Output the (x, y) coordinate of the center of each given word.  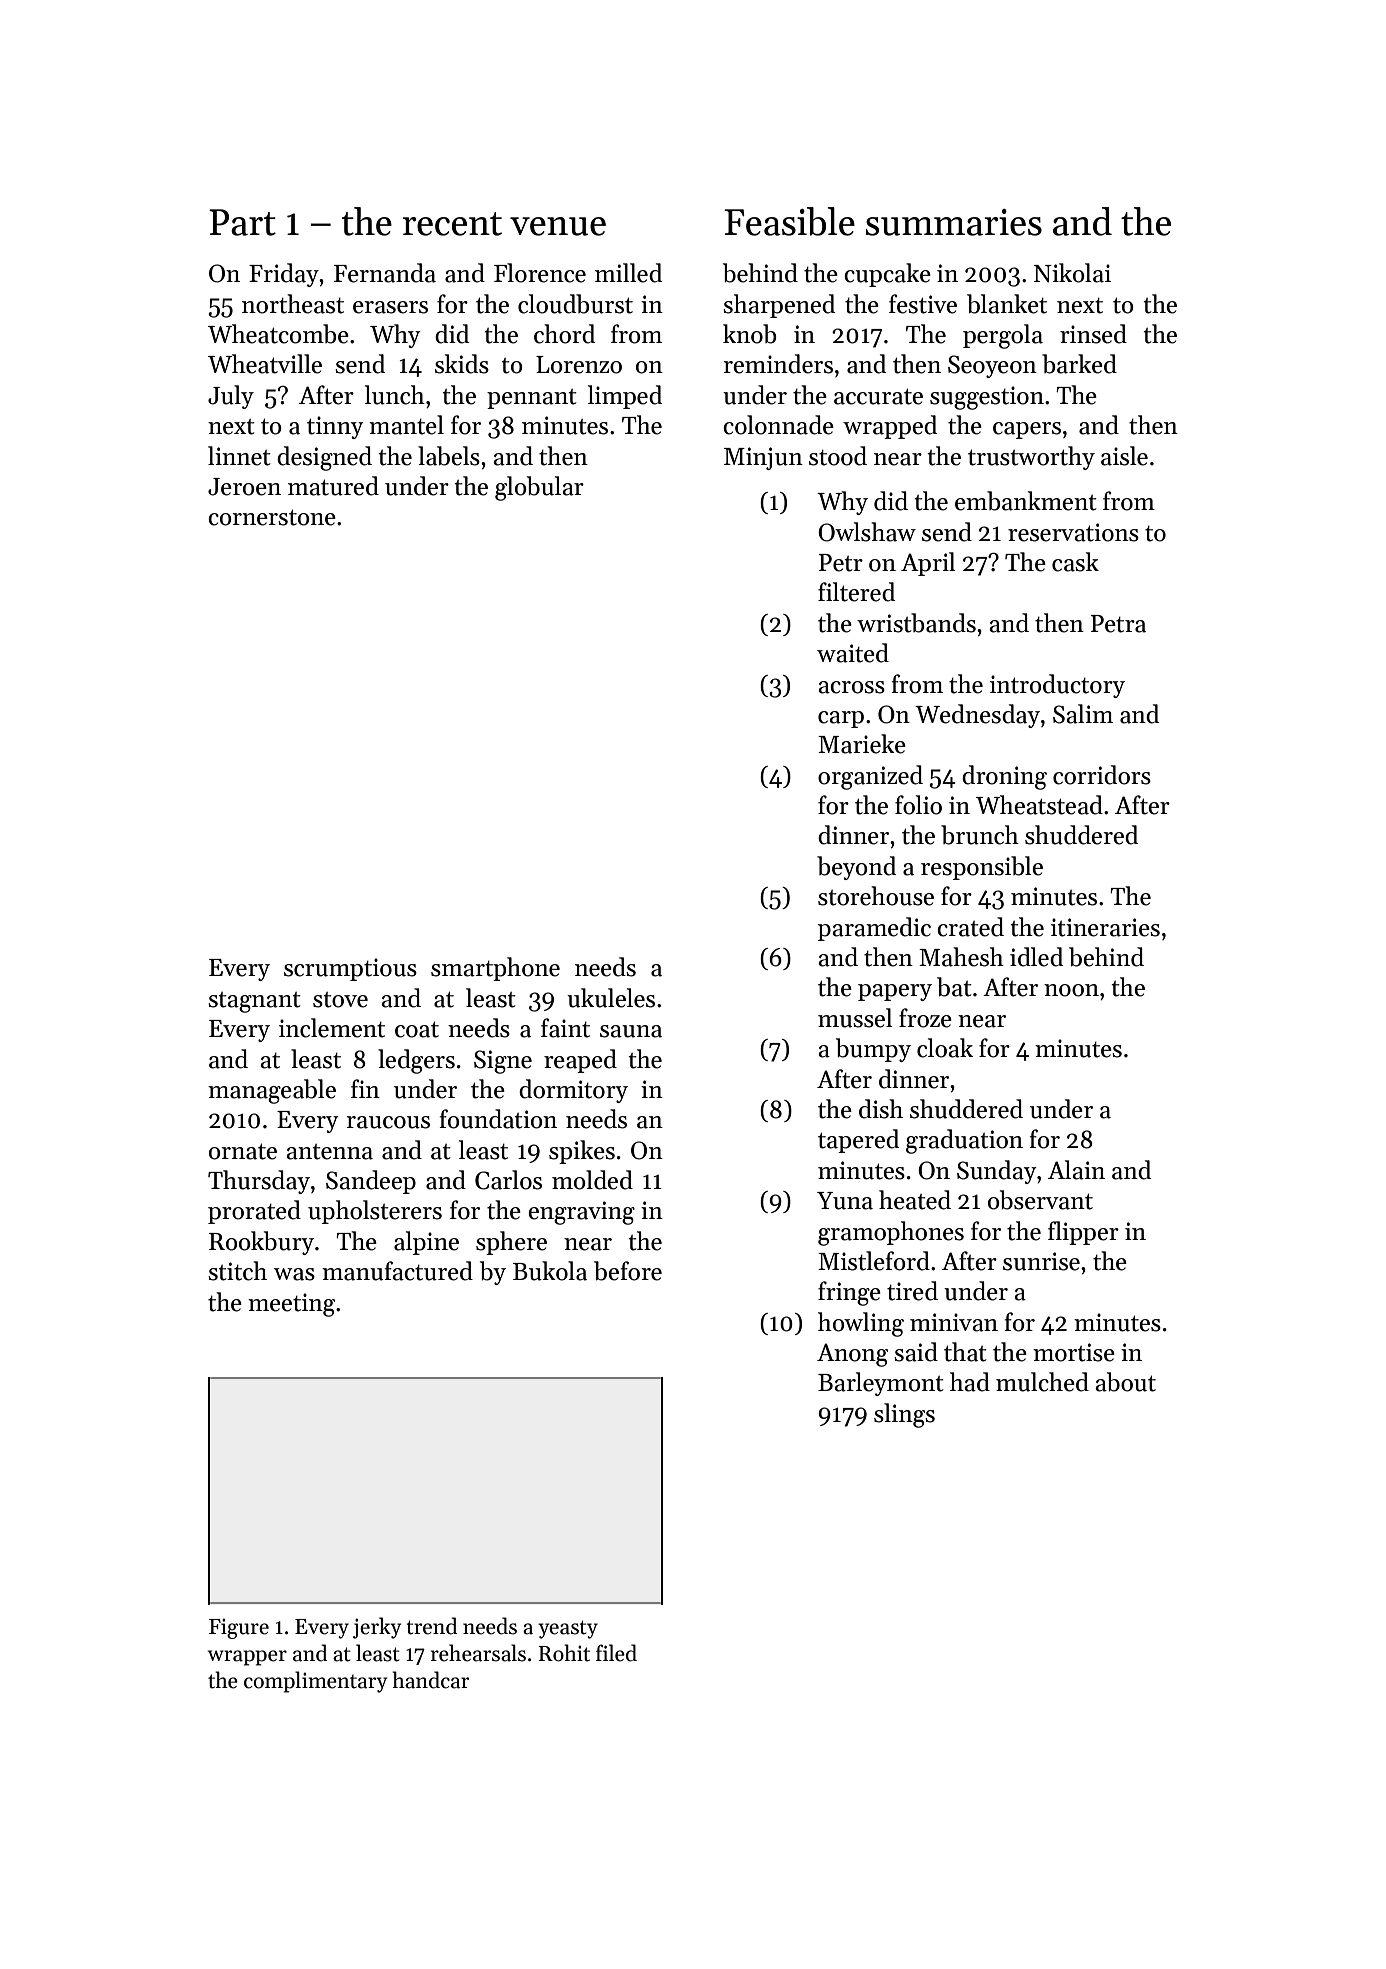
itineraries (1105, 927)
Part (242, 222)
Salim (1083, 714)
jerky (377, 1628)
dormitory (573, 1091)
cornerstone (272, 517)
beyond (856, 868)
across (851, 687)
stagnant (254, 1002)
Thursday (259, 1182)
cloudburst (575, 304)
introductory (1057, 686)
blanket (1007, 304)
